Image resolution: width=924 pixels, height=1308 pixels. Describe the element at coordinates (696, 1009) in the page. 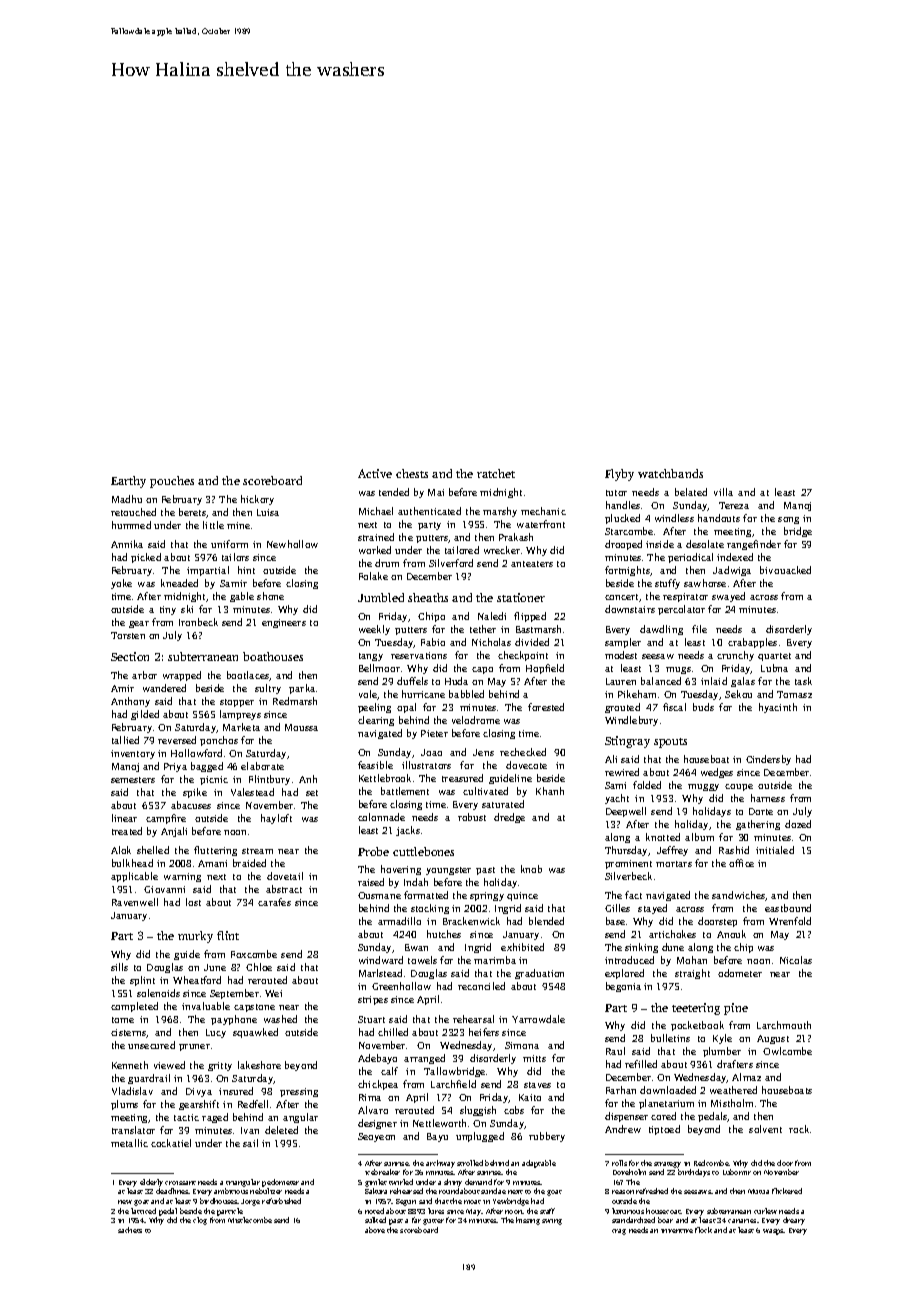

I see `teetering` at that location.
